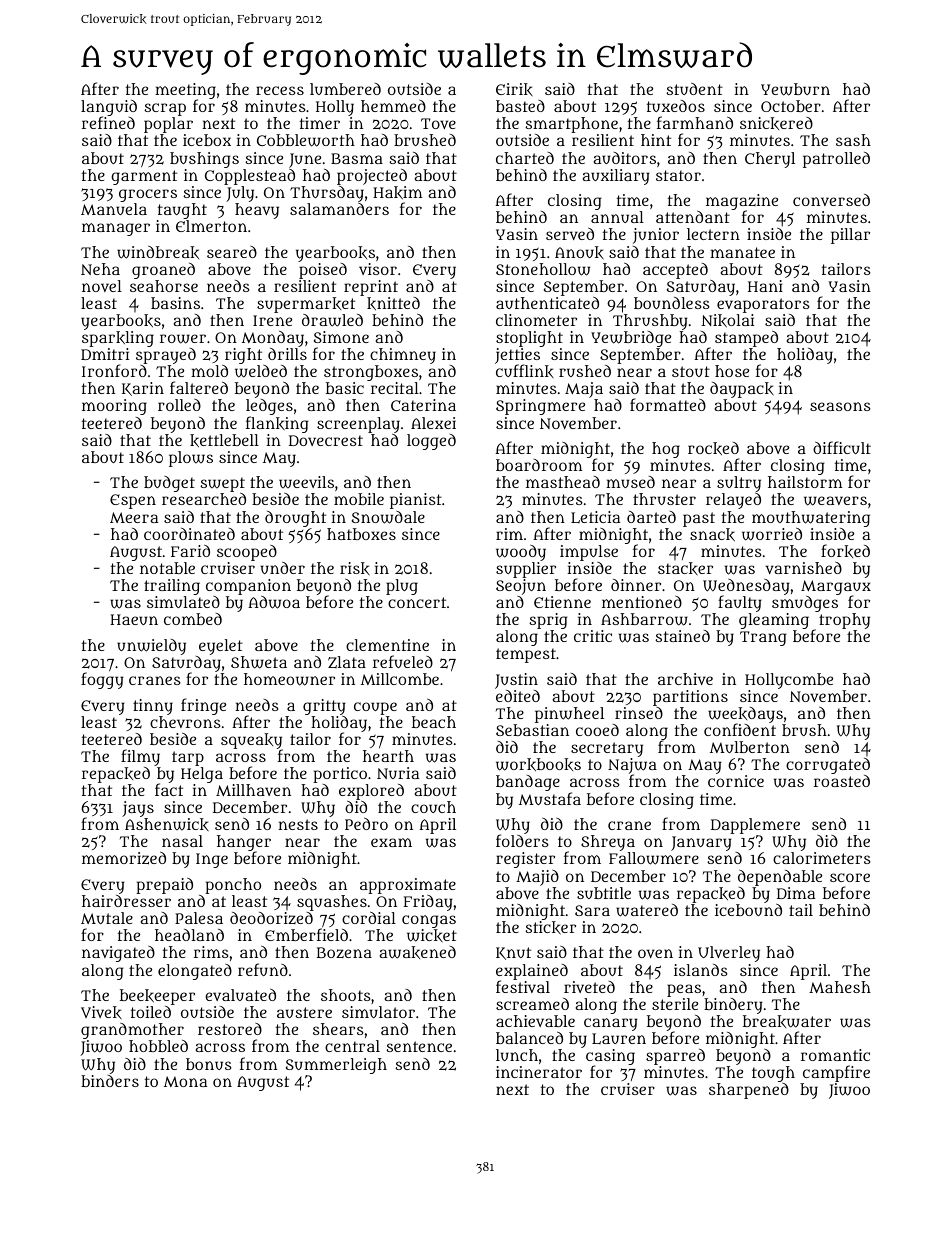  Describe the element at coordinates (844, 621) in the screenshot. I see `trophy` at that location.
